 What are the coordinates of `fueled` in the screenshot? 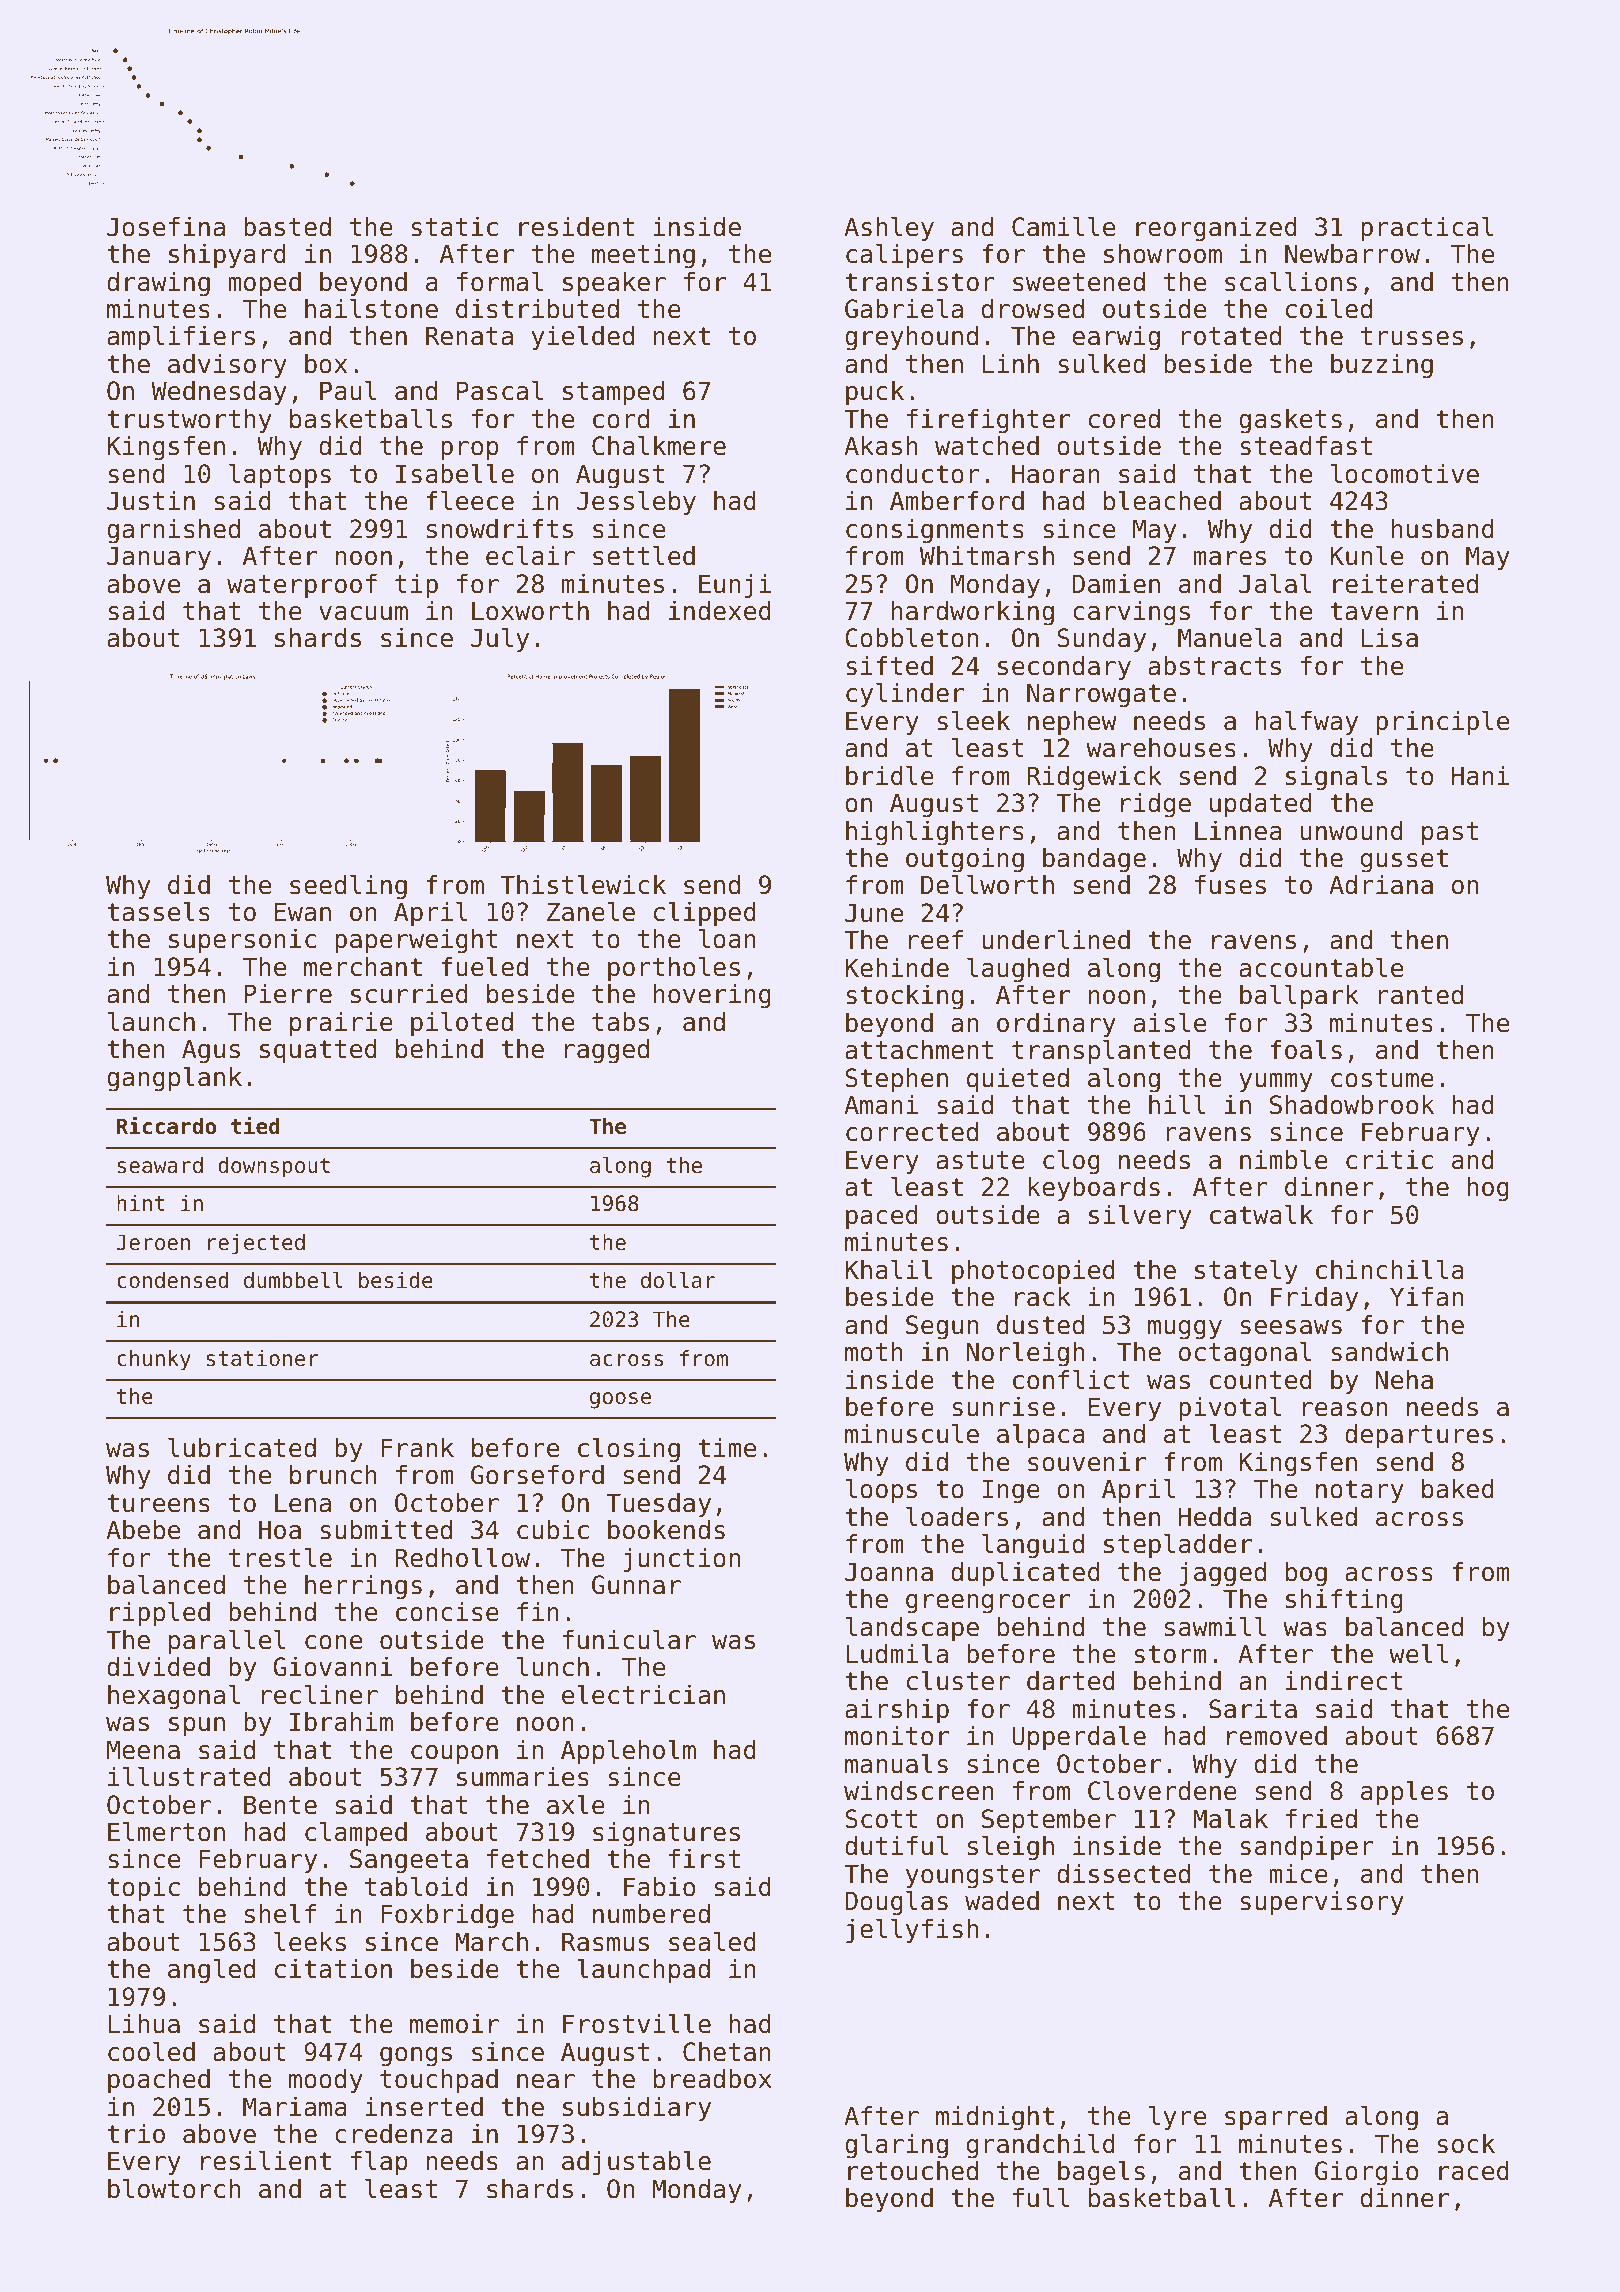 It's located at (484, 966).
